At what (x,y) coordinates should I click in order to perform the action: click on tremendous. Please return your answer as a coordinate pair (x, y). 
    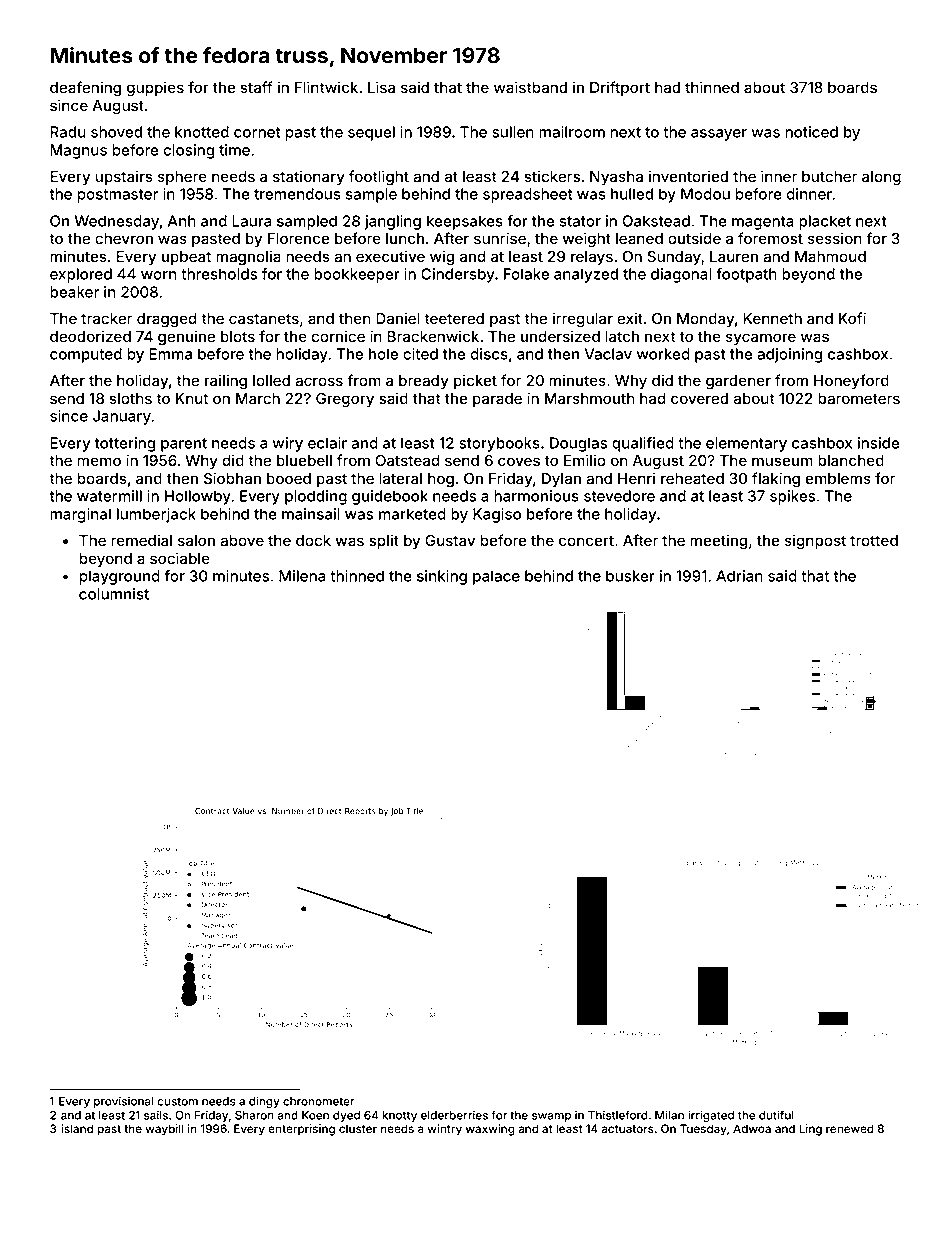
    Looking at the image, I should click on (297, 194).
